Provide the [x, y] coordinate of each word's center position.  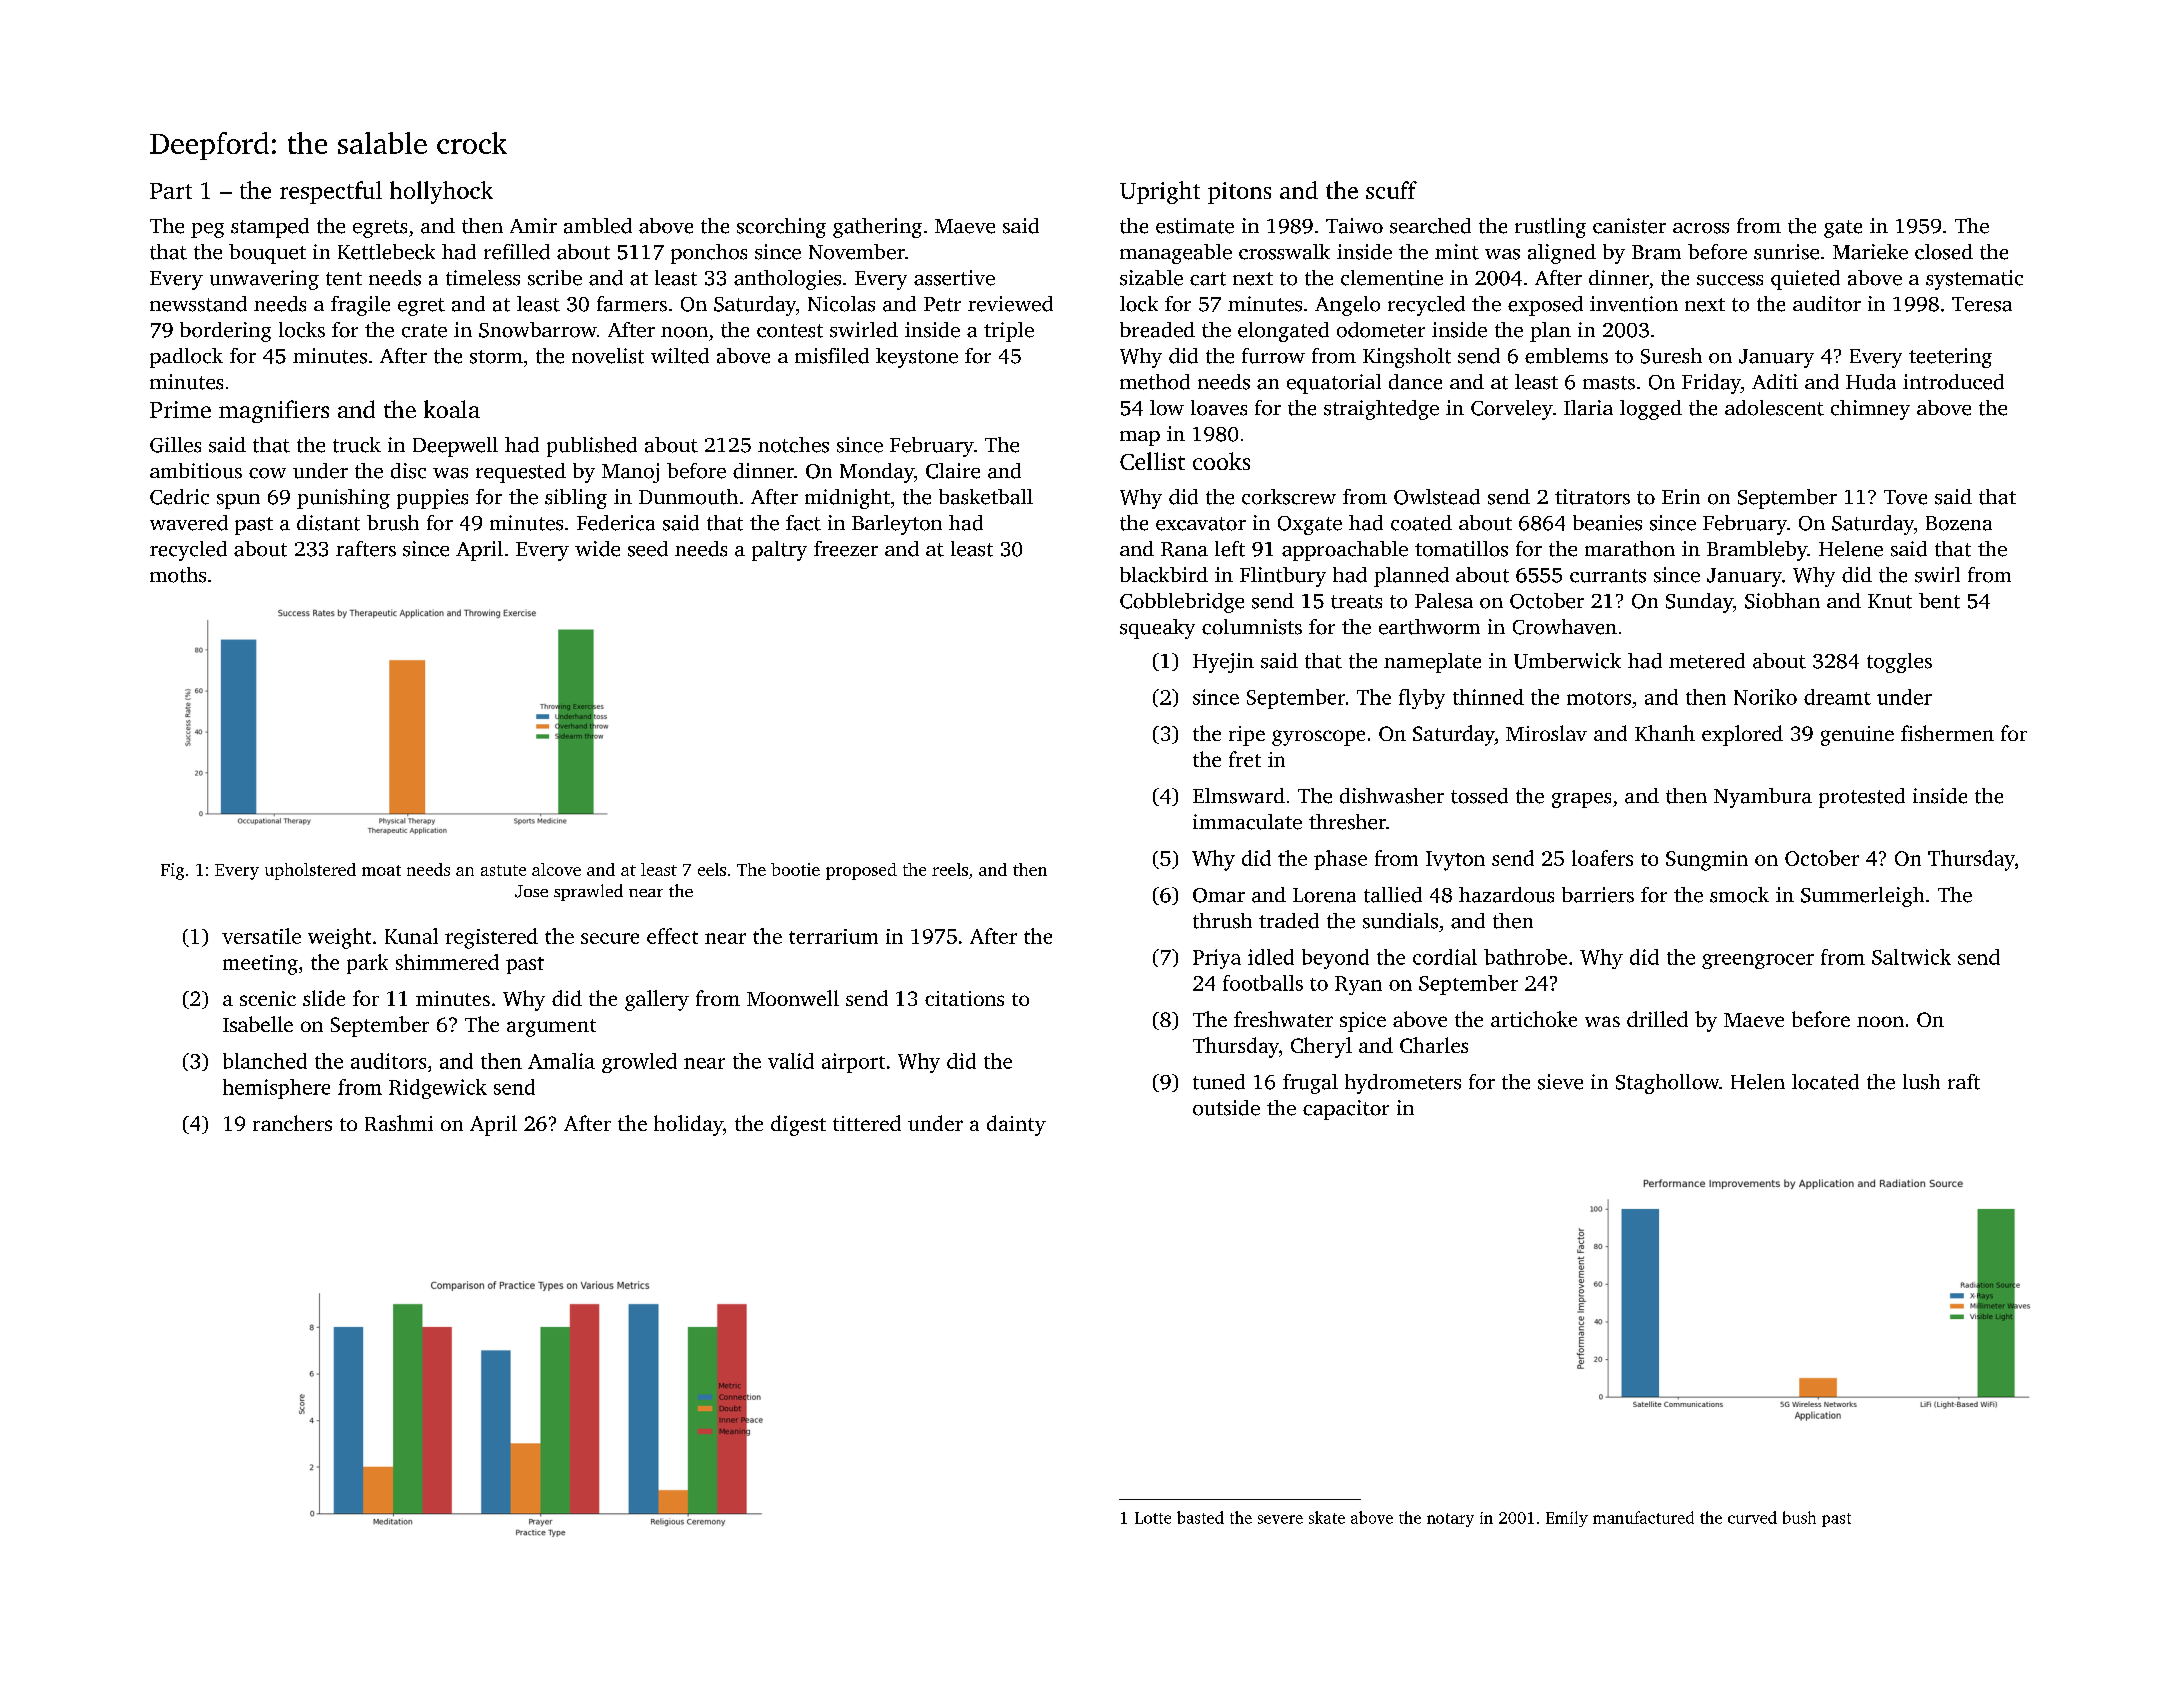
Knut [1890, 601]
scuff [1391, 190]
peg [207, 230]
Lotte [1153, 1518]
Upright [1160, 192]
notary [1450, 1520]
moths [178, 575]
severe [1280, 1519]
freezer [846, 549]
